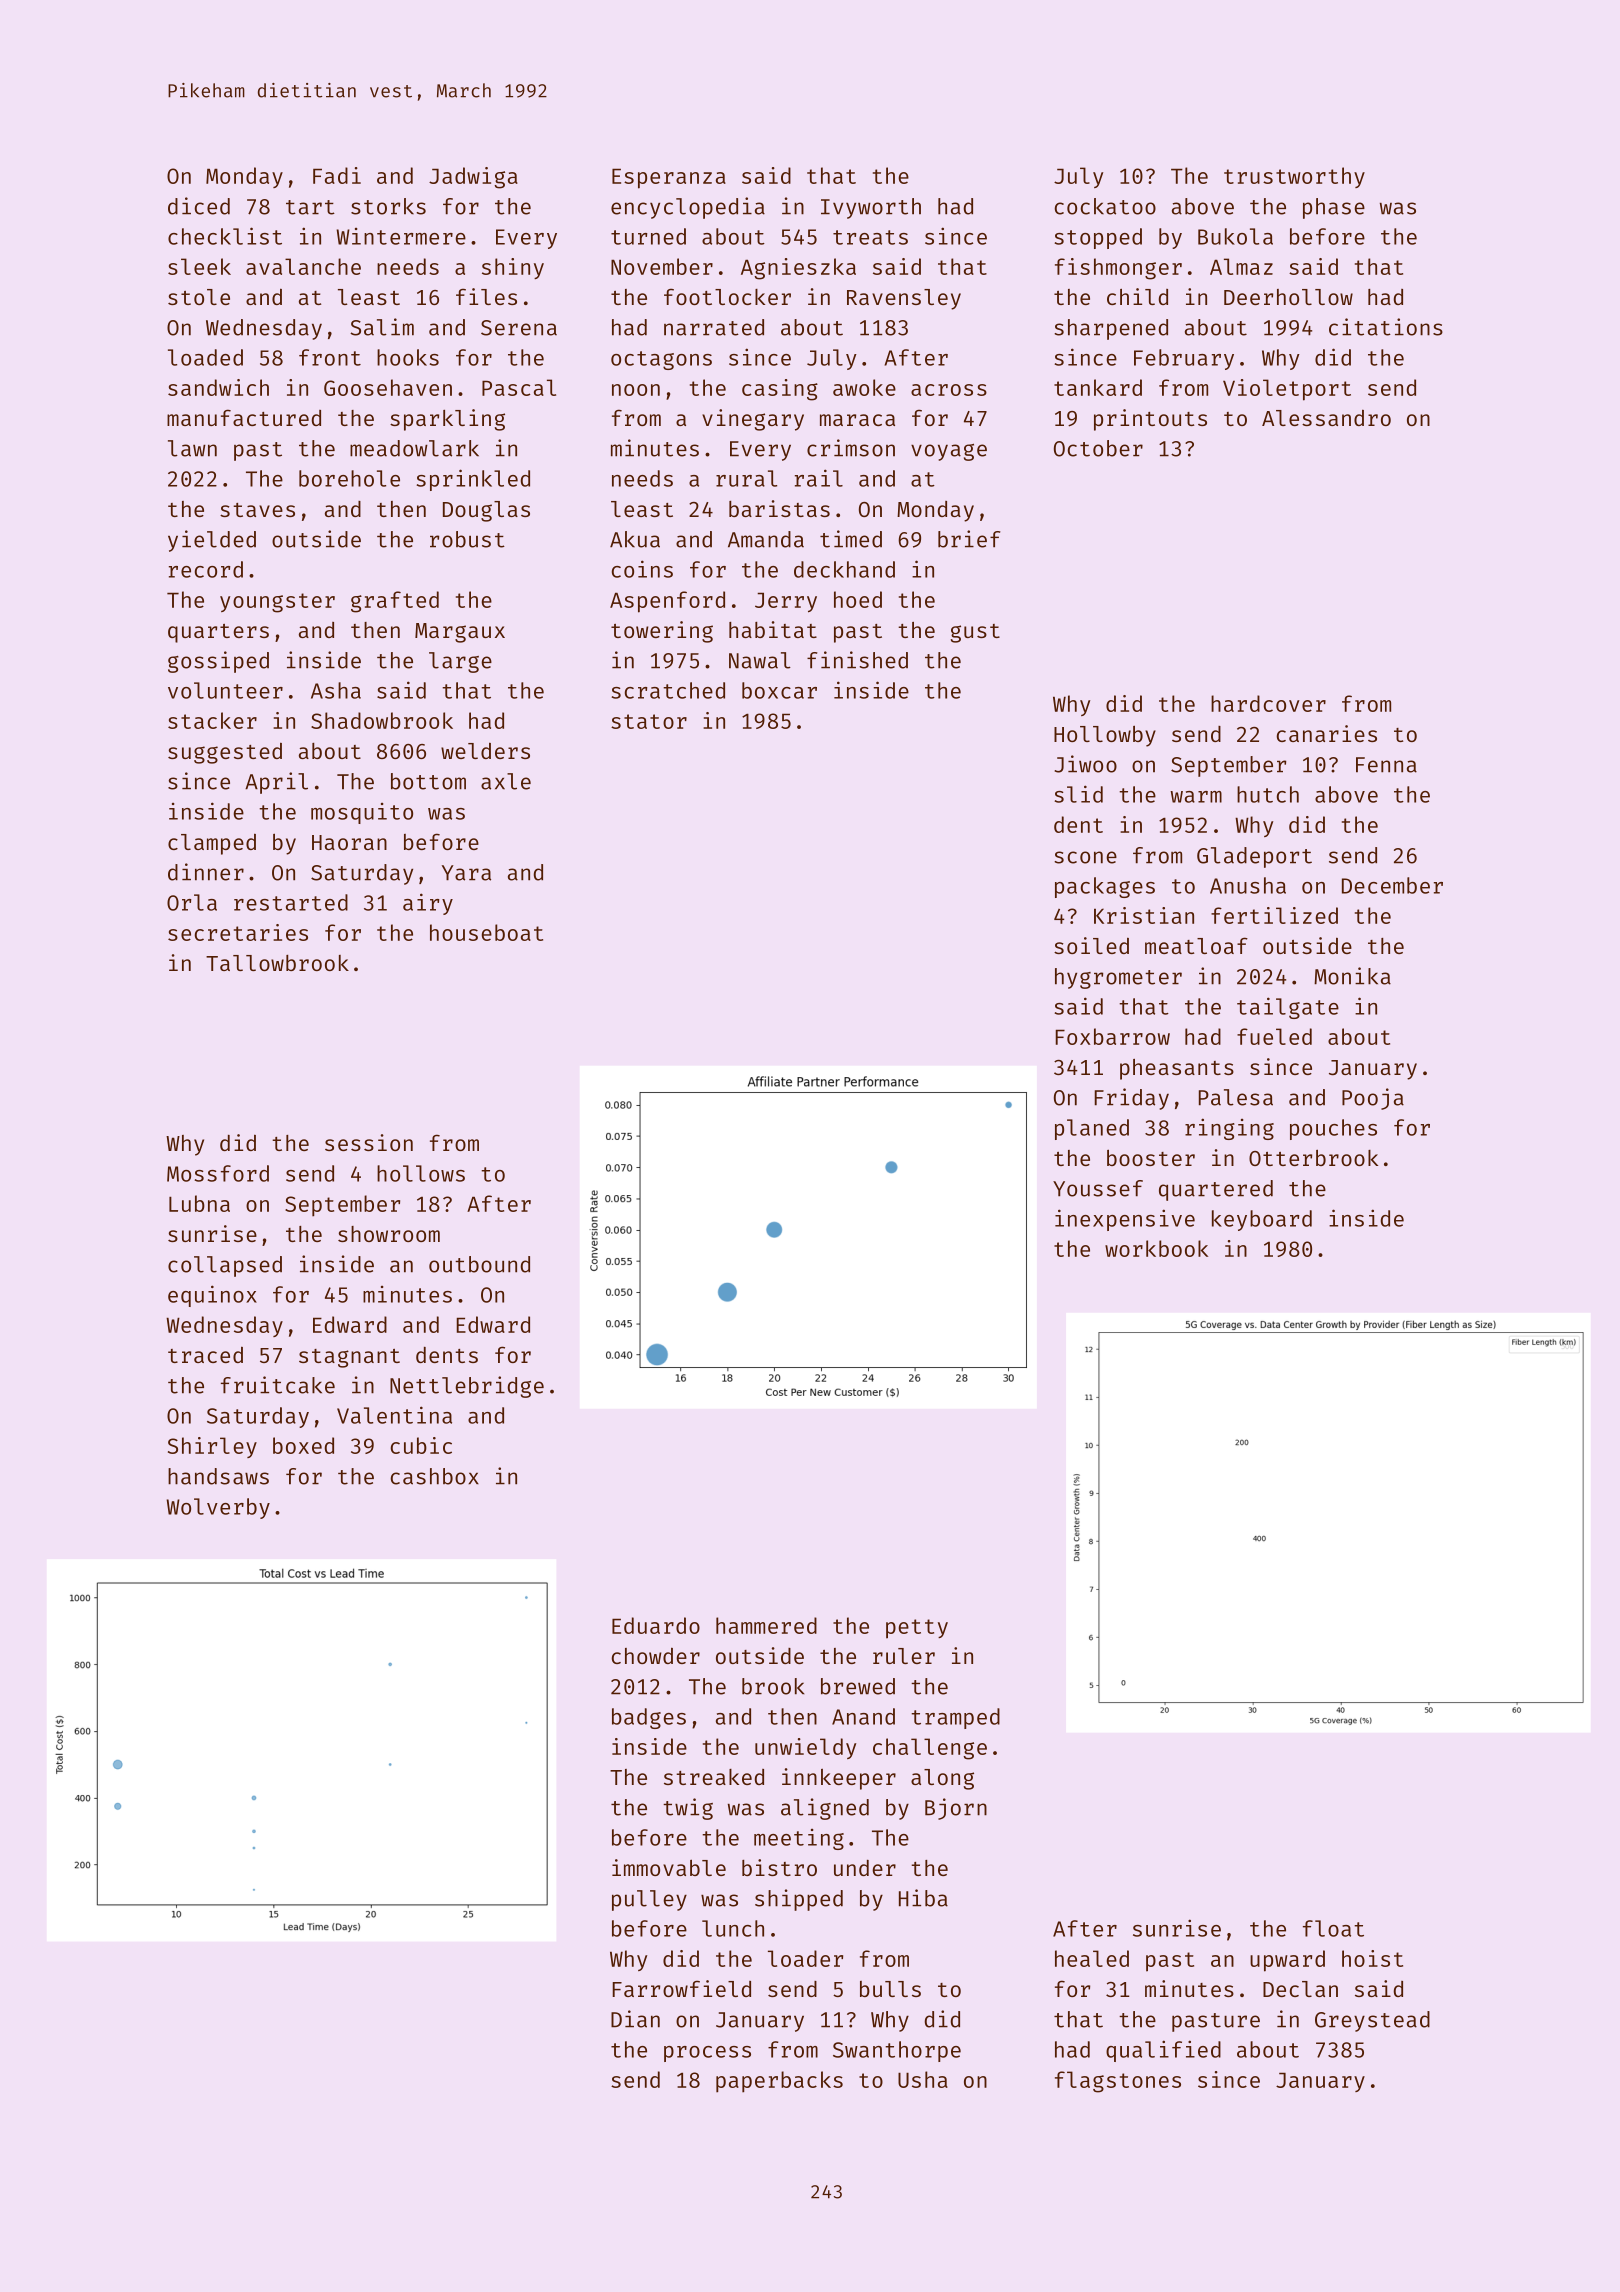 This document has width=1620, height=2292. Describe the element at coordinates (669, 178) in the document. I see `Esperanza` at that location.
